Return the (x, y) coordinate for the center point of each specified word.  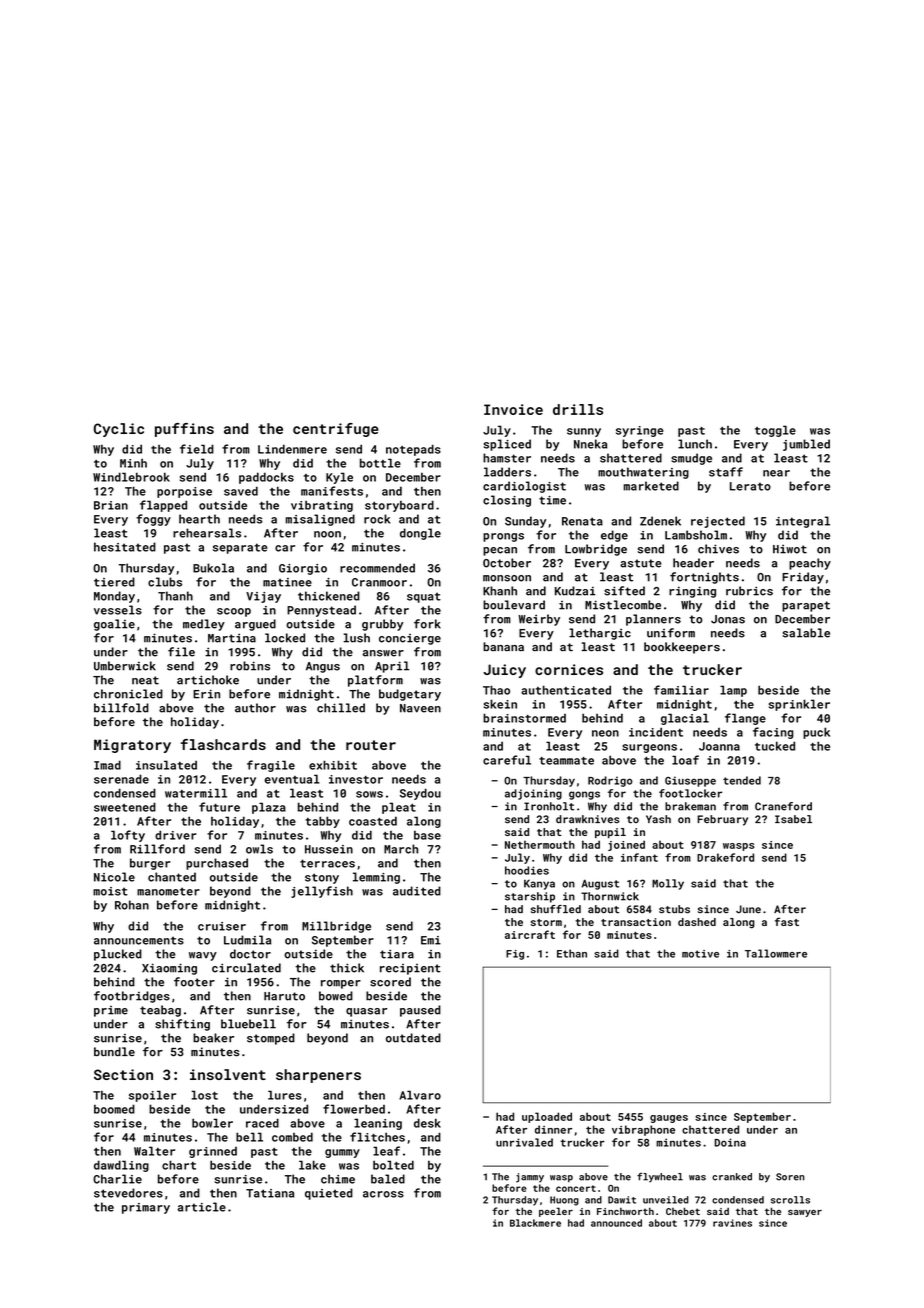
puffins (184, 430)
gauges (669, 1119)
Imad (107, 765)
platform (375, 681)
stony (322, 878)
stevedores (128, 1193)
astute (641, 563)
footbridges (132, 997)
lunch (695, 444)
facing (773, 733)
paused (420, 1011)
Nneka (590, 444)
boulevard (514, 605)
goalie (114, 625)
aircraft (530, 934)
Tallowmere (776, 953)
